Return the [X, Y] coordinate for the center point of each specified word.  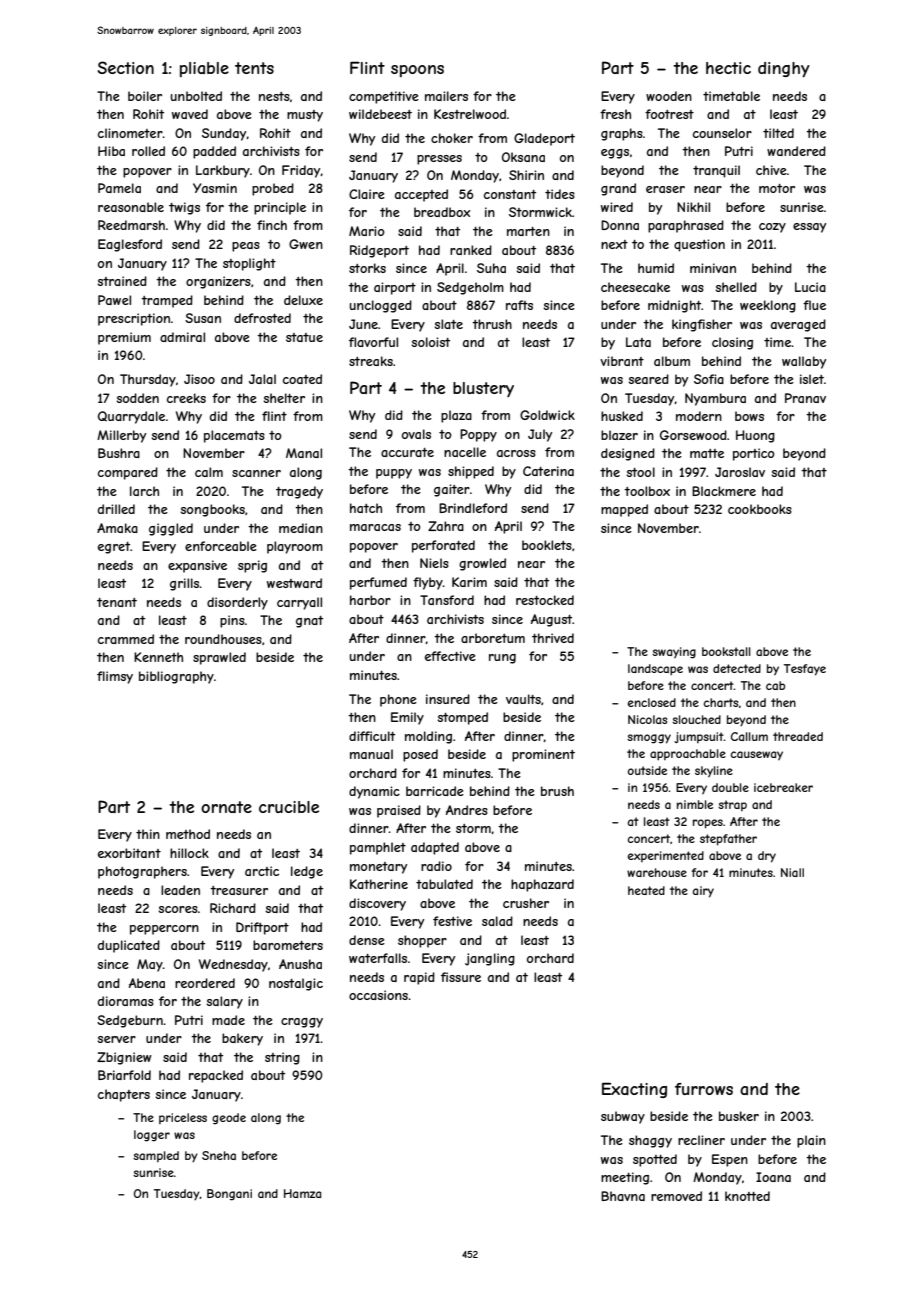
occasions [378, 995]
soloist [430, 342]
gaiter [452, 490]
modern [699, 416]
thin [148, 834]
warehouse [657, 872]
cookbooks [760, 509]
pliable [204, 69]
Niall [792, 872]
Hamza [302, 1193]
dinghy [784, 70]
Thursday [148, 380]
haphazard [542, 885]
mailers [446, 96]
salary [224, 1002]
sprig [252, 566]
